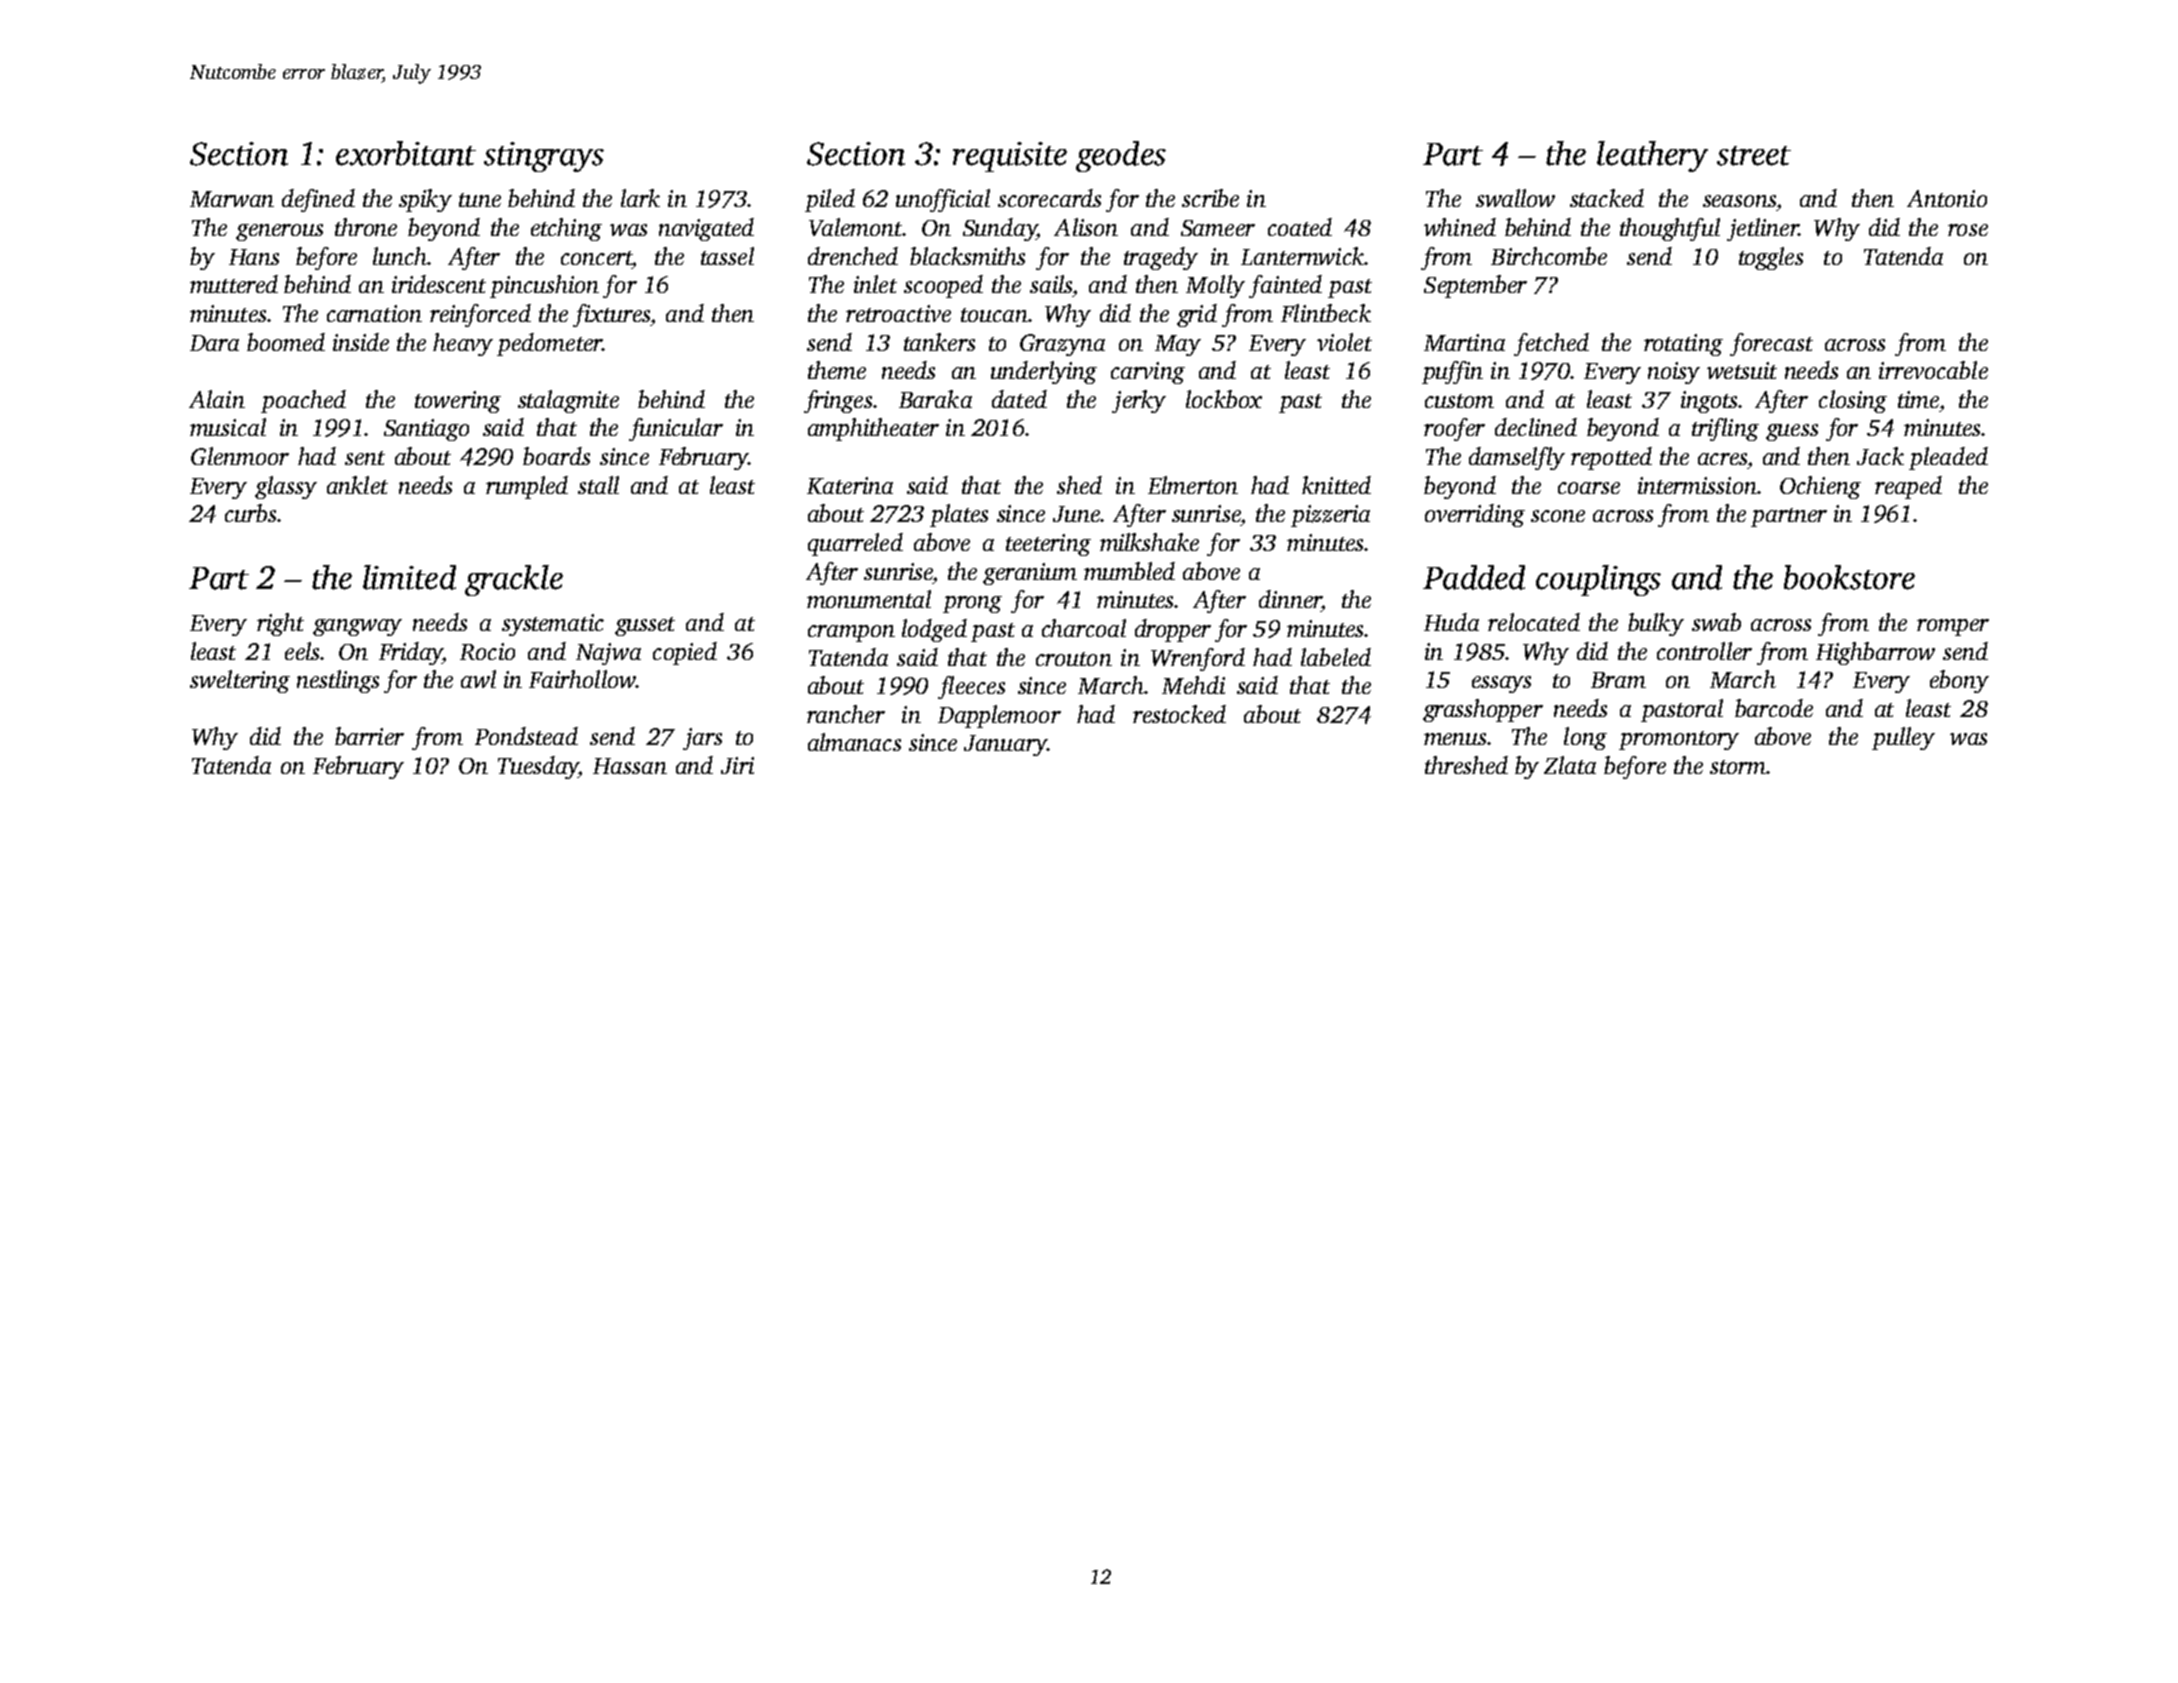 This document has width=2178, height=1683. What do you see at coordinates (409, 577) in the document?
I see `limited` at bounding box center [409, 577].
